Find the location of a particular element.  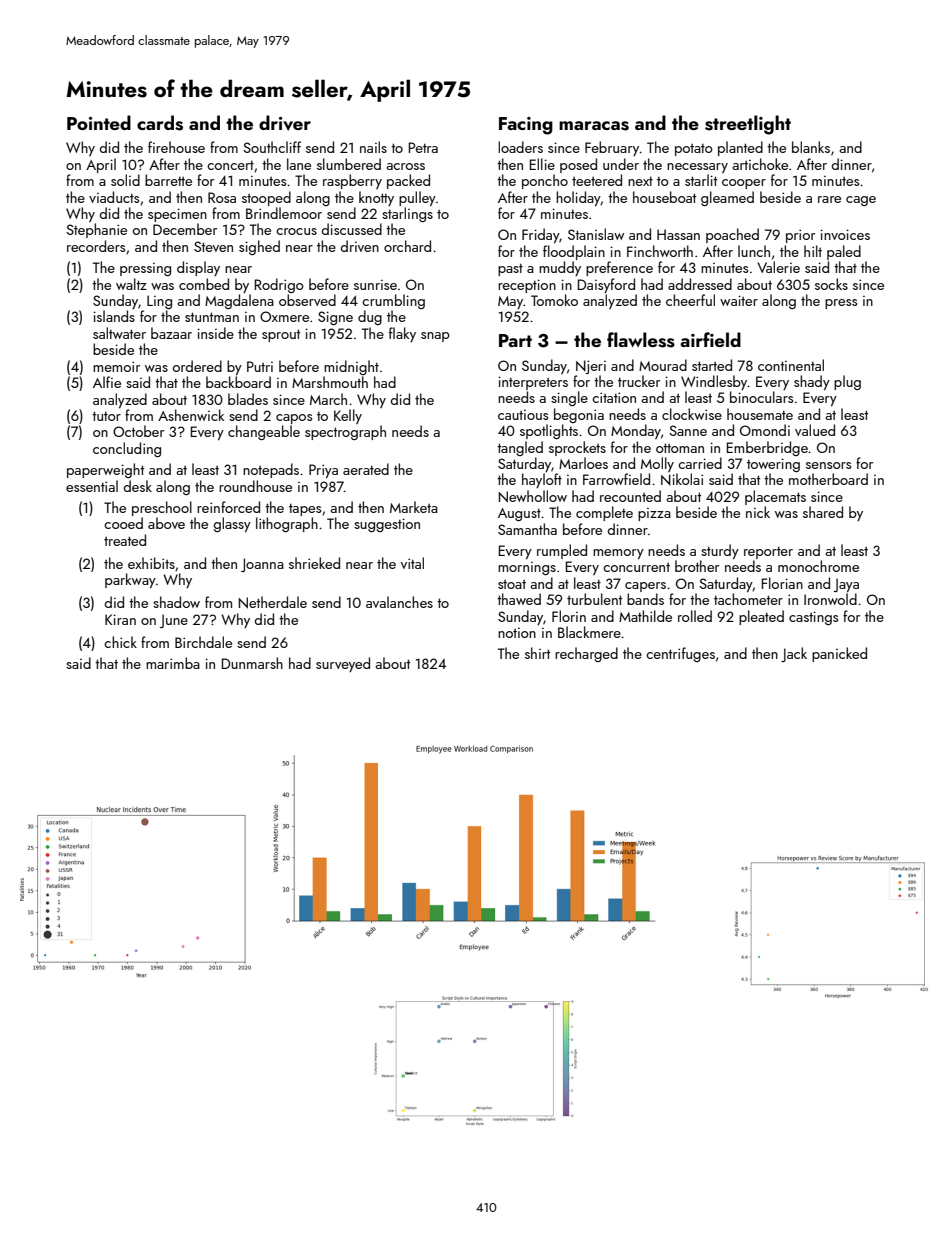

Petra is located at coordinates (423, 147).
